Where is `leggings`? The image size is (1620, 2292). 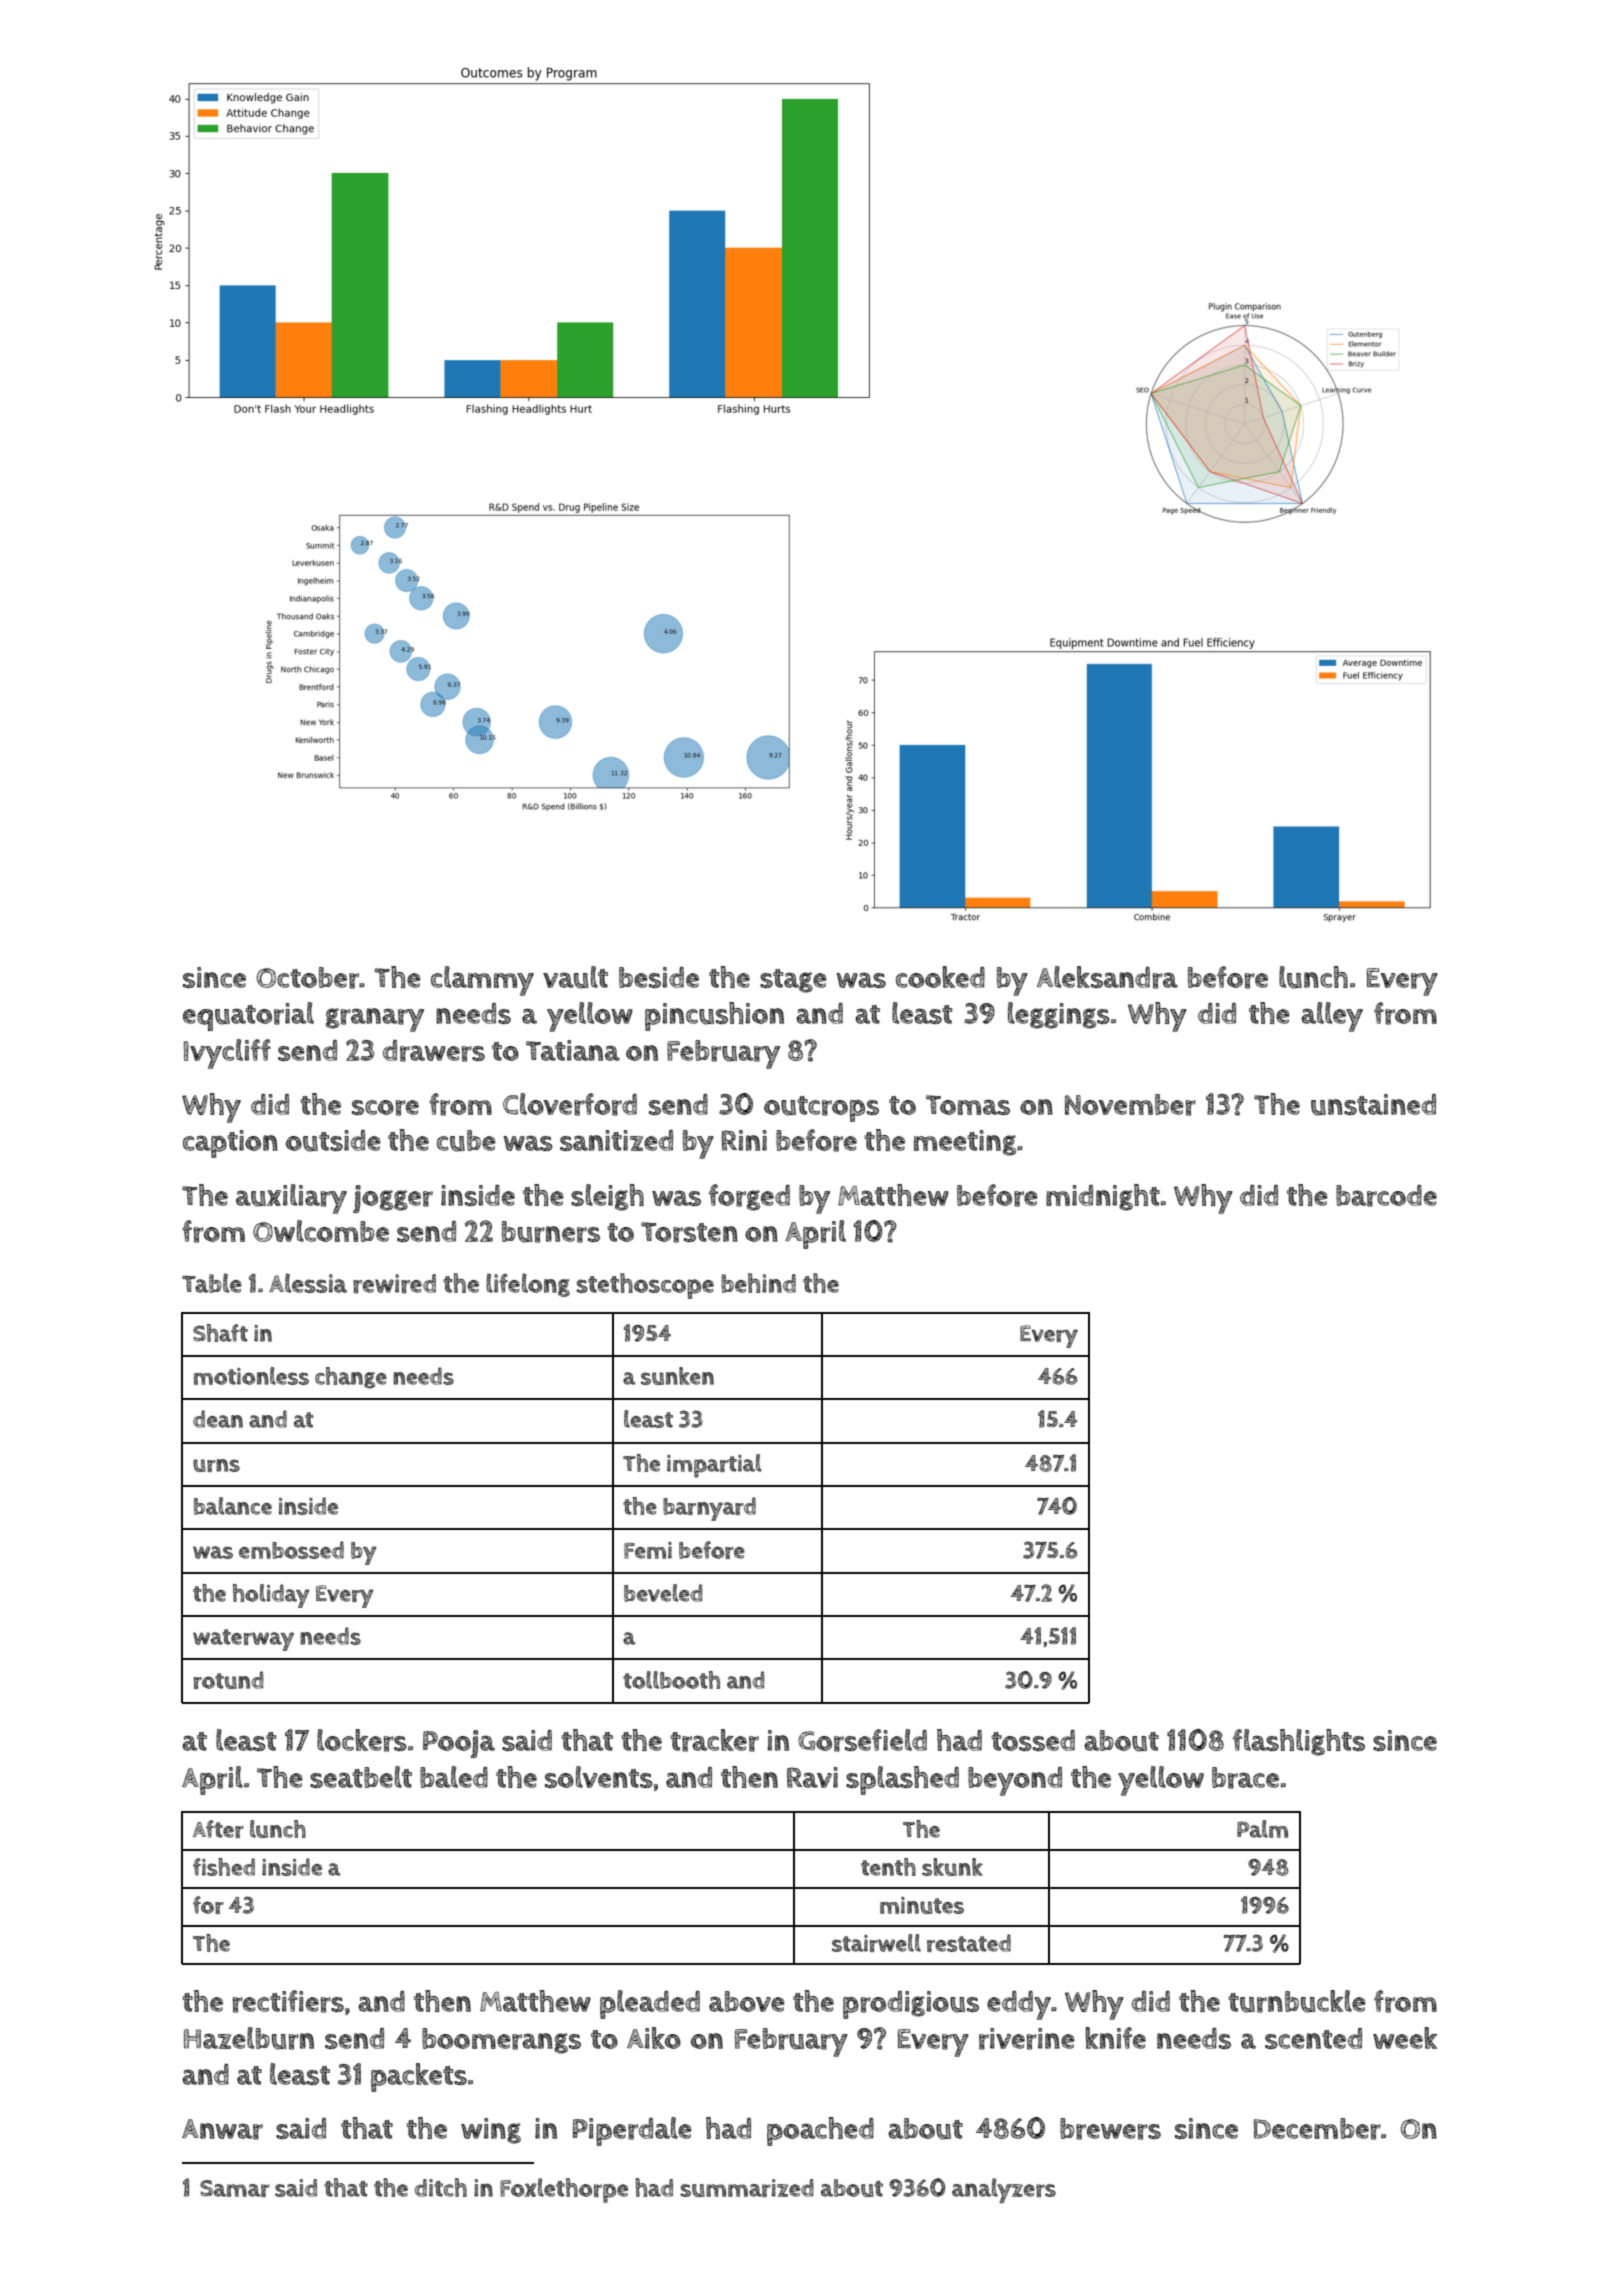 leggings is located at coordinates (1059, 1015).
